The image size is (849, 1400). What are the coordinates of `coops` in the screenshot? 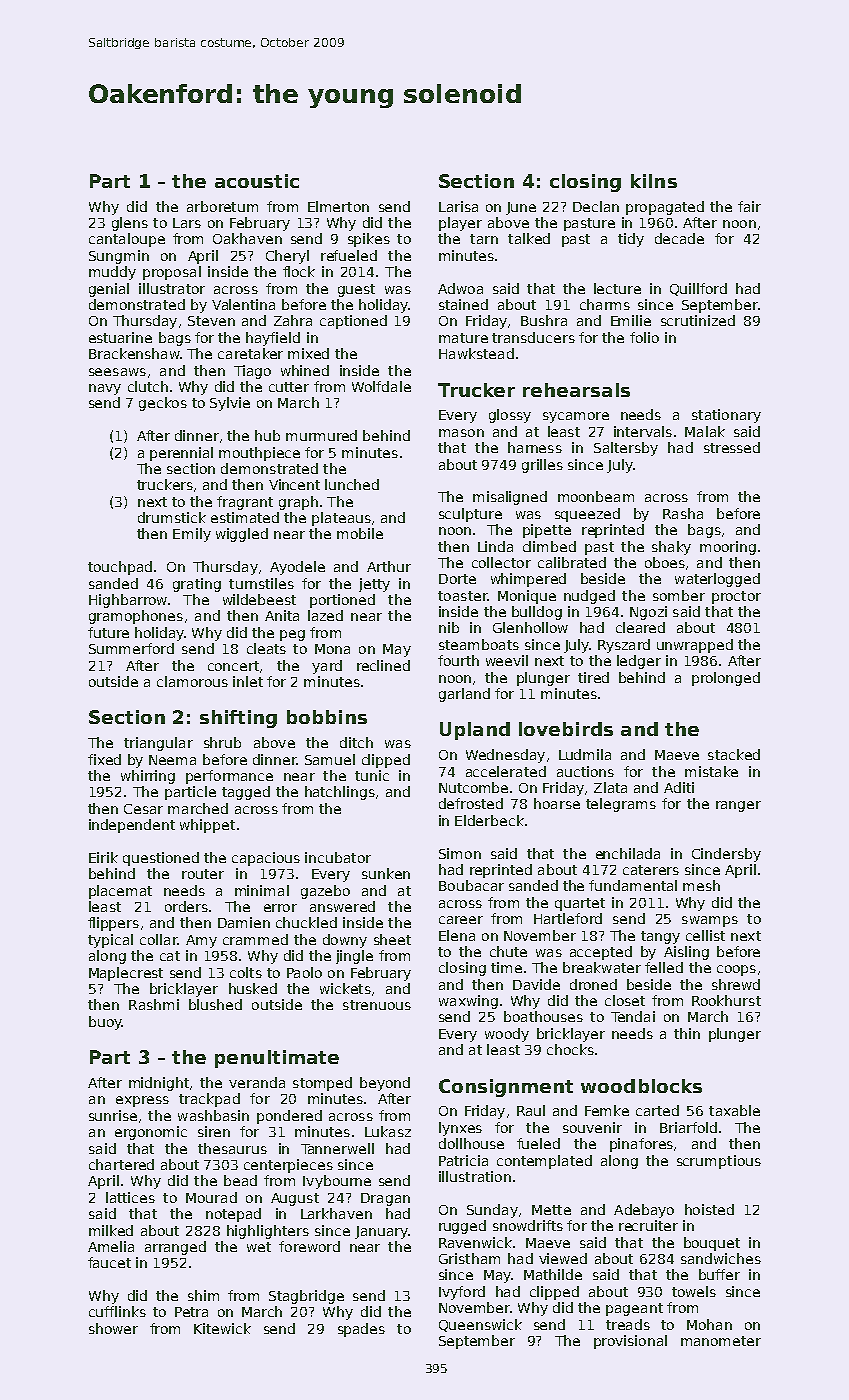 It's located at (736, 970).
